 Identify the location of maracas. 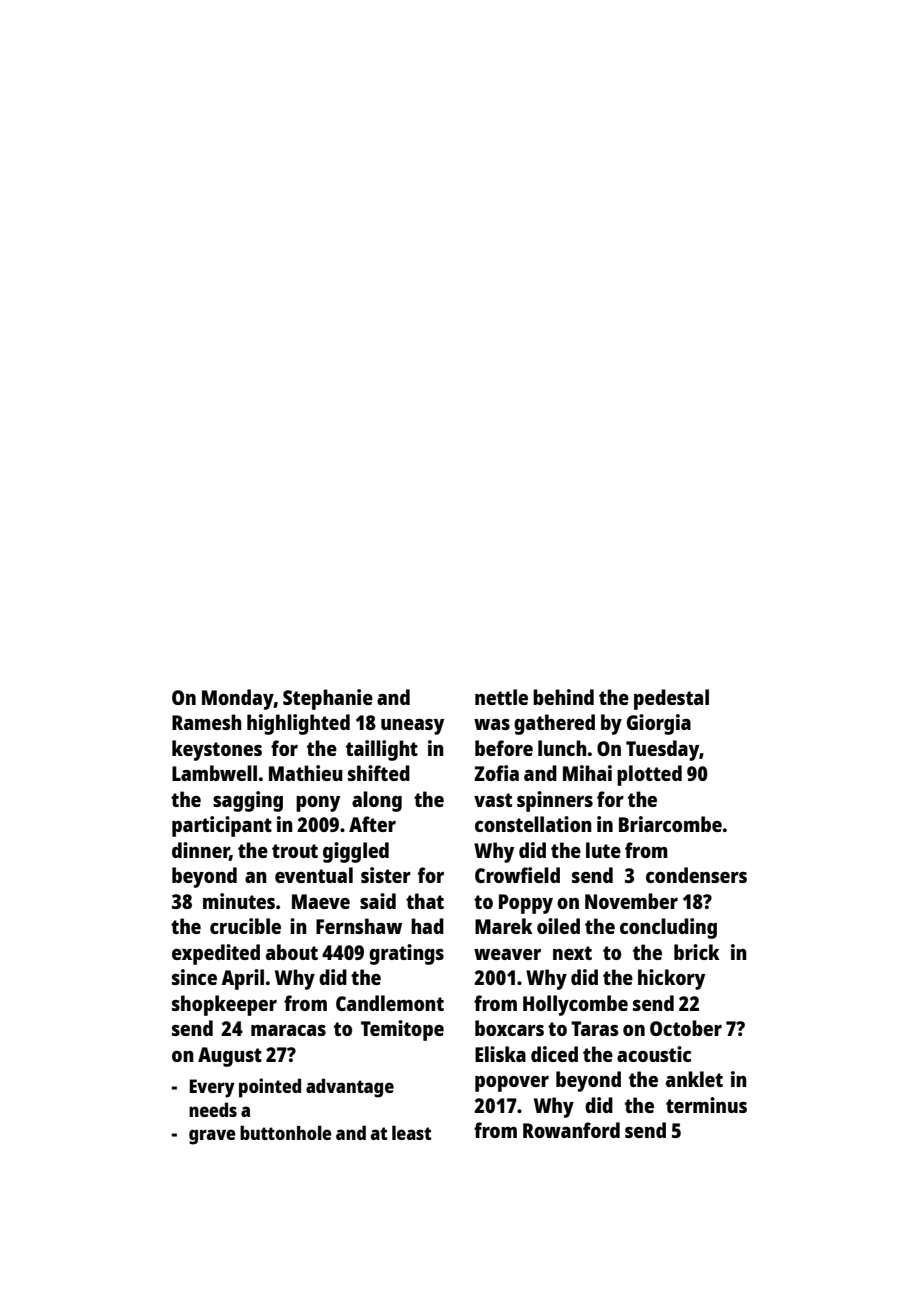
(288, 1030).
